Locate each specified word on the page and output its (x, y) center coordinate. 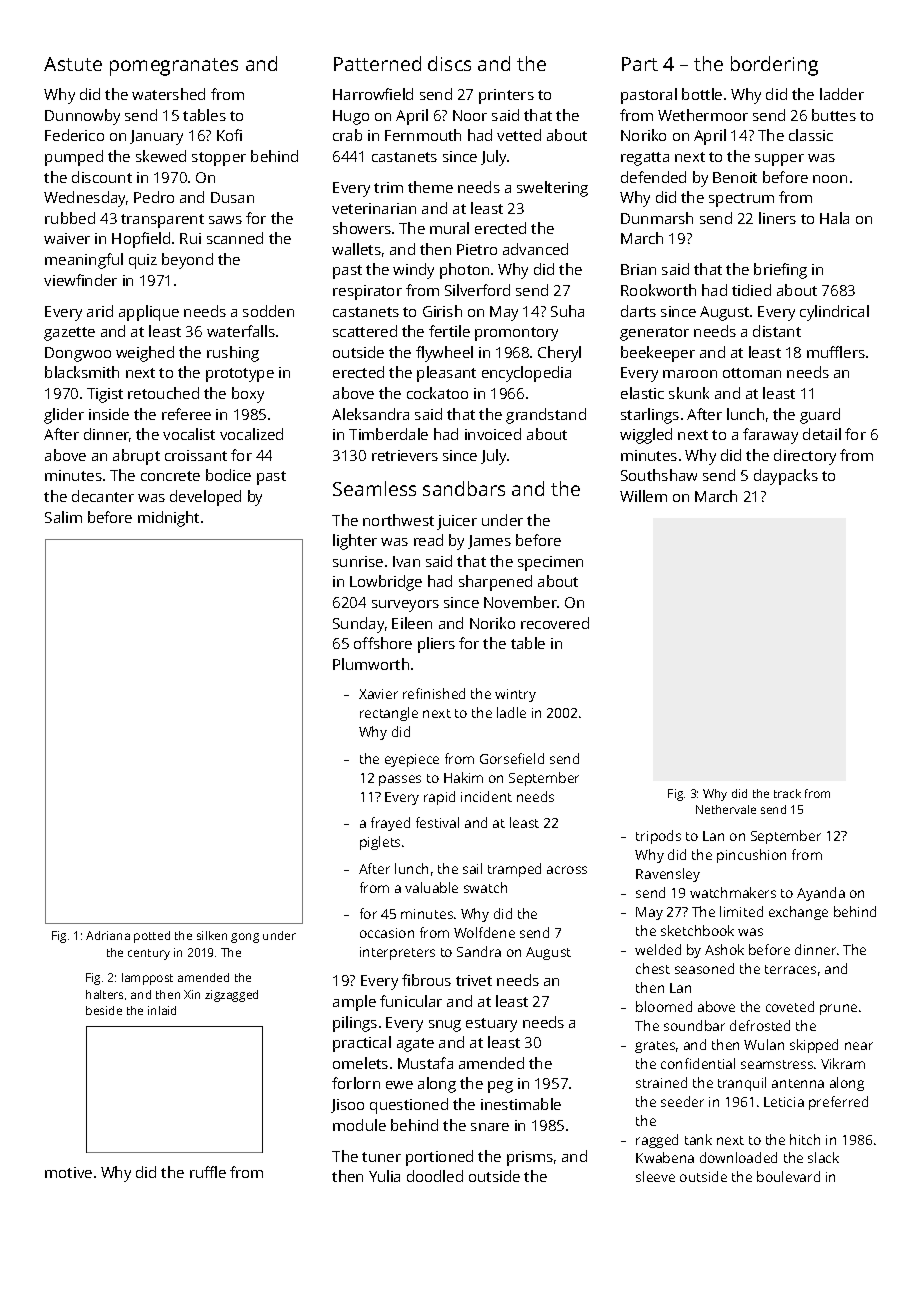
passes (400, 780)
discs (449, 63)
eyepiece (412, 760)
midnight (168, 519)
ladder (842, 94)
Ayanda (821, 894)
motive (68, 1172)
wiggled (646, 436)
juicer (457, 522)
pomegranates (174, 67)
